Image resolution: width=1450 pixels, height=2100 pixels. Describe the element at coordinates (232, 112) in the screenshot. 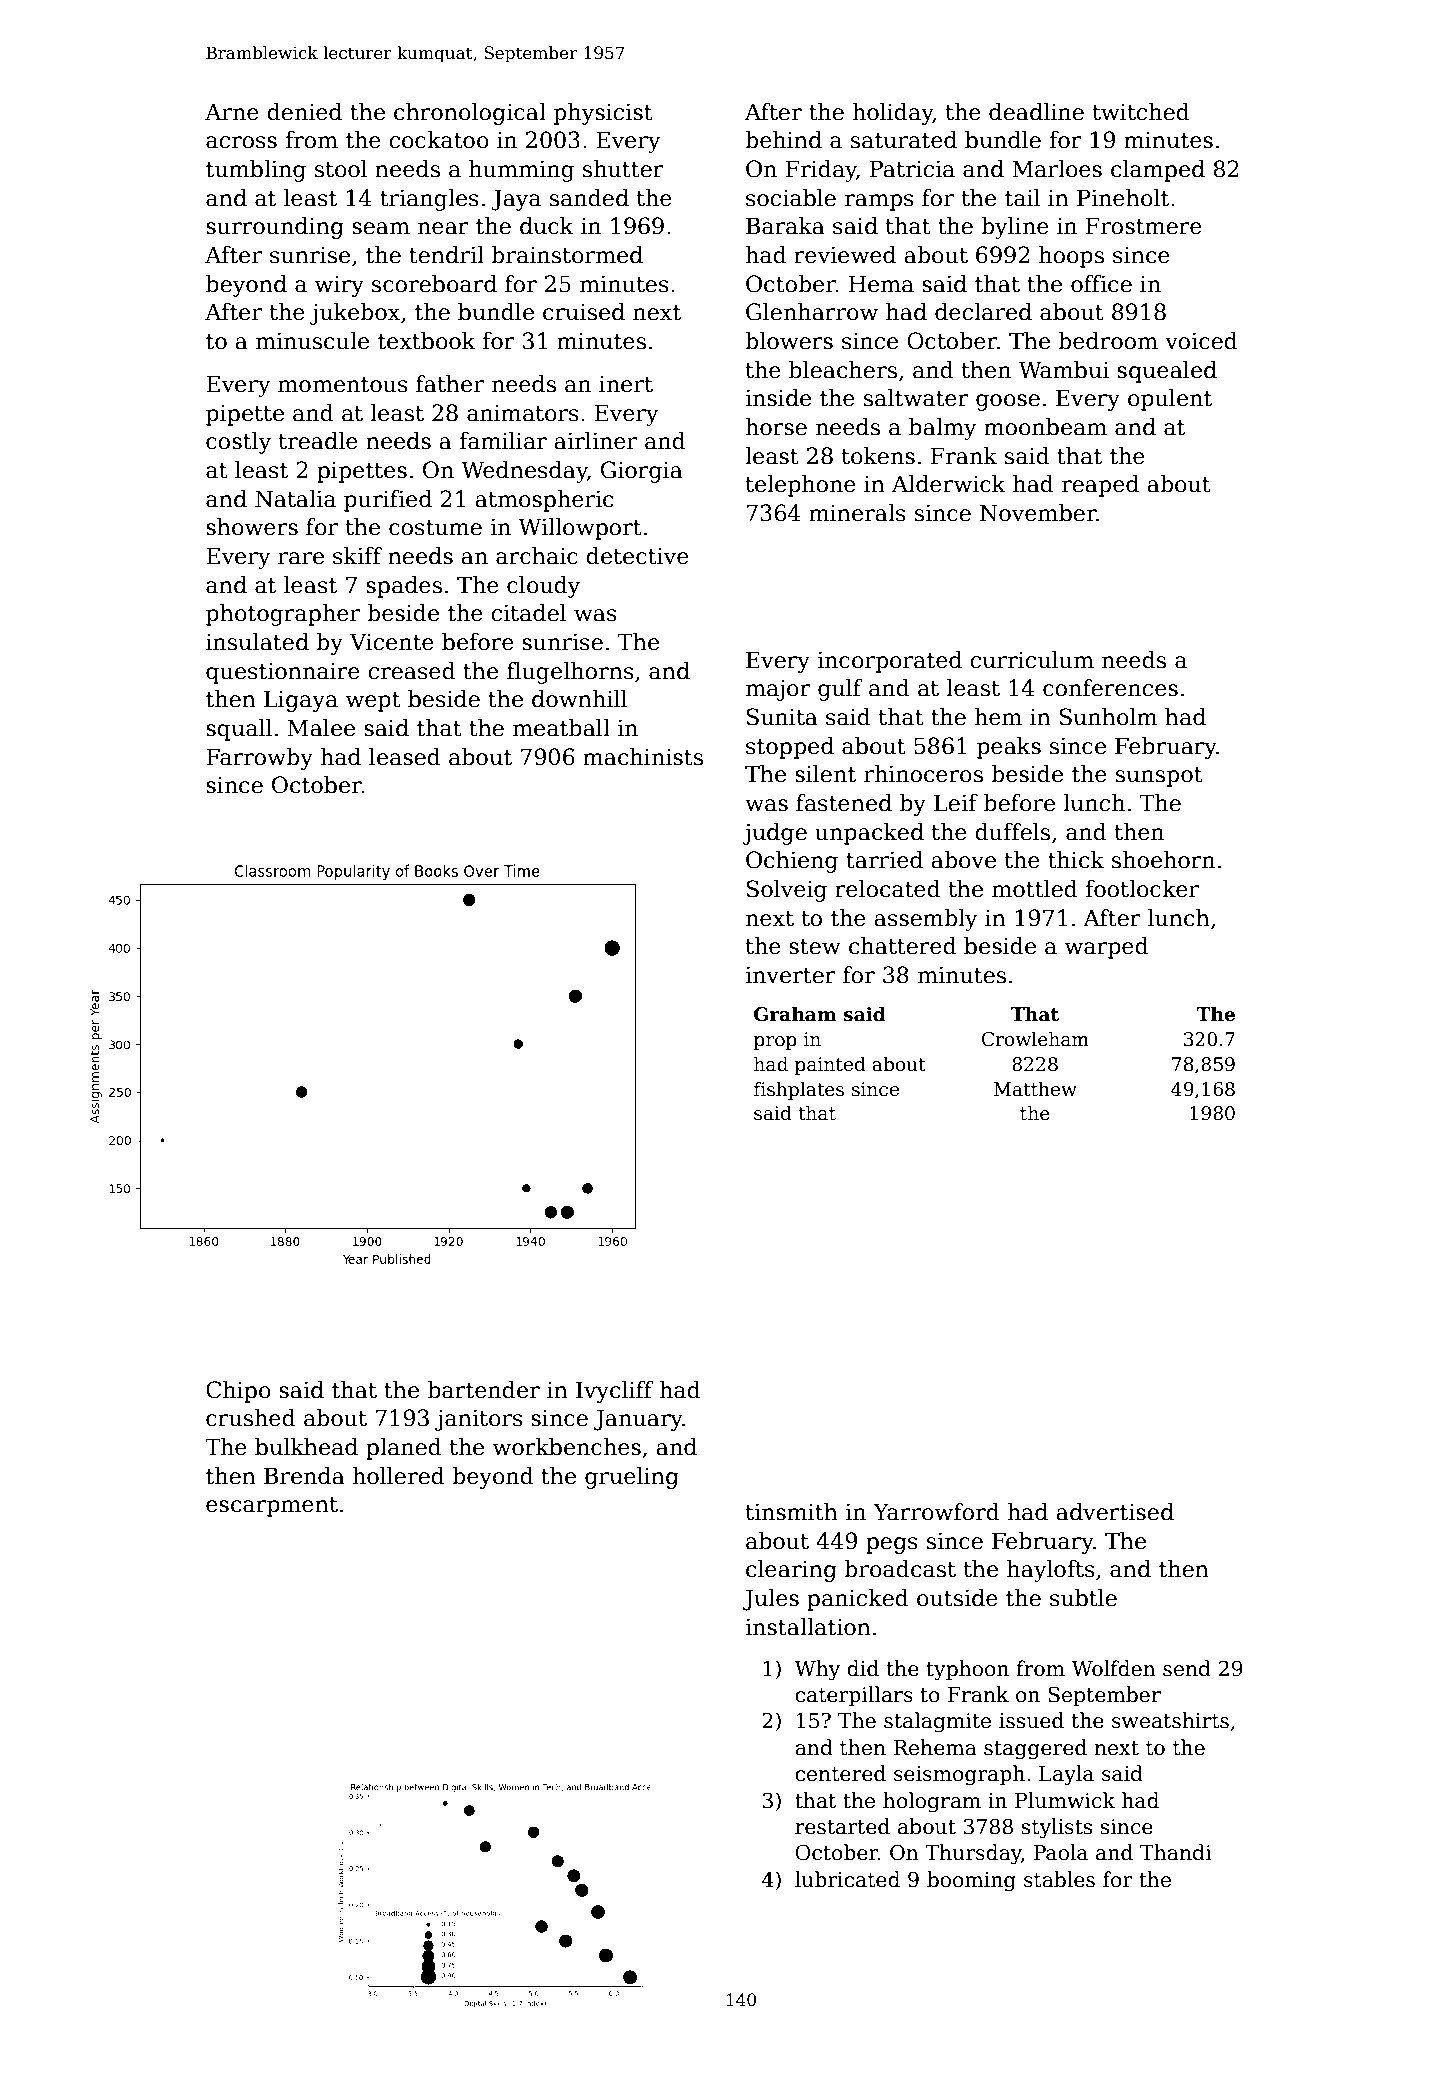

I see `Arne` at that location.
